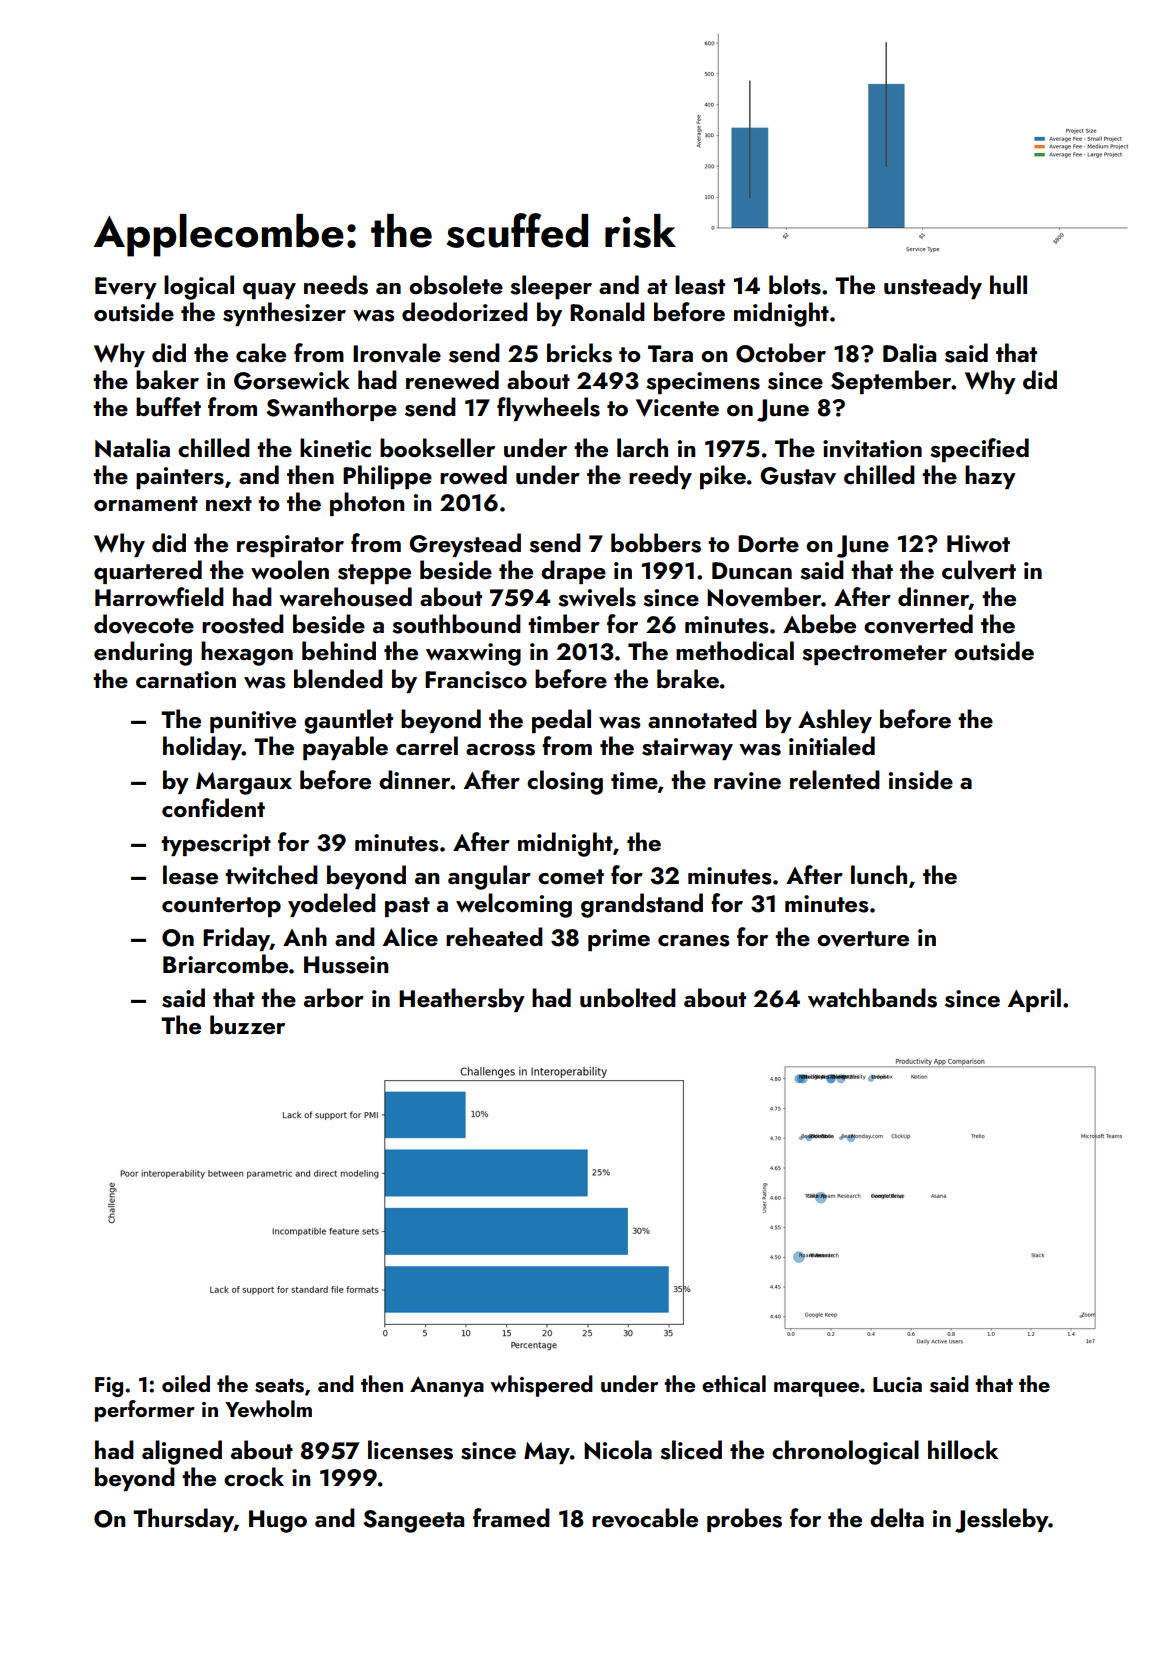  I want to click on Ananya, so click(447, 1387).
